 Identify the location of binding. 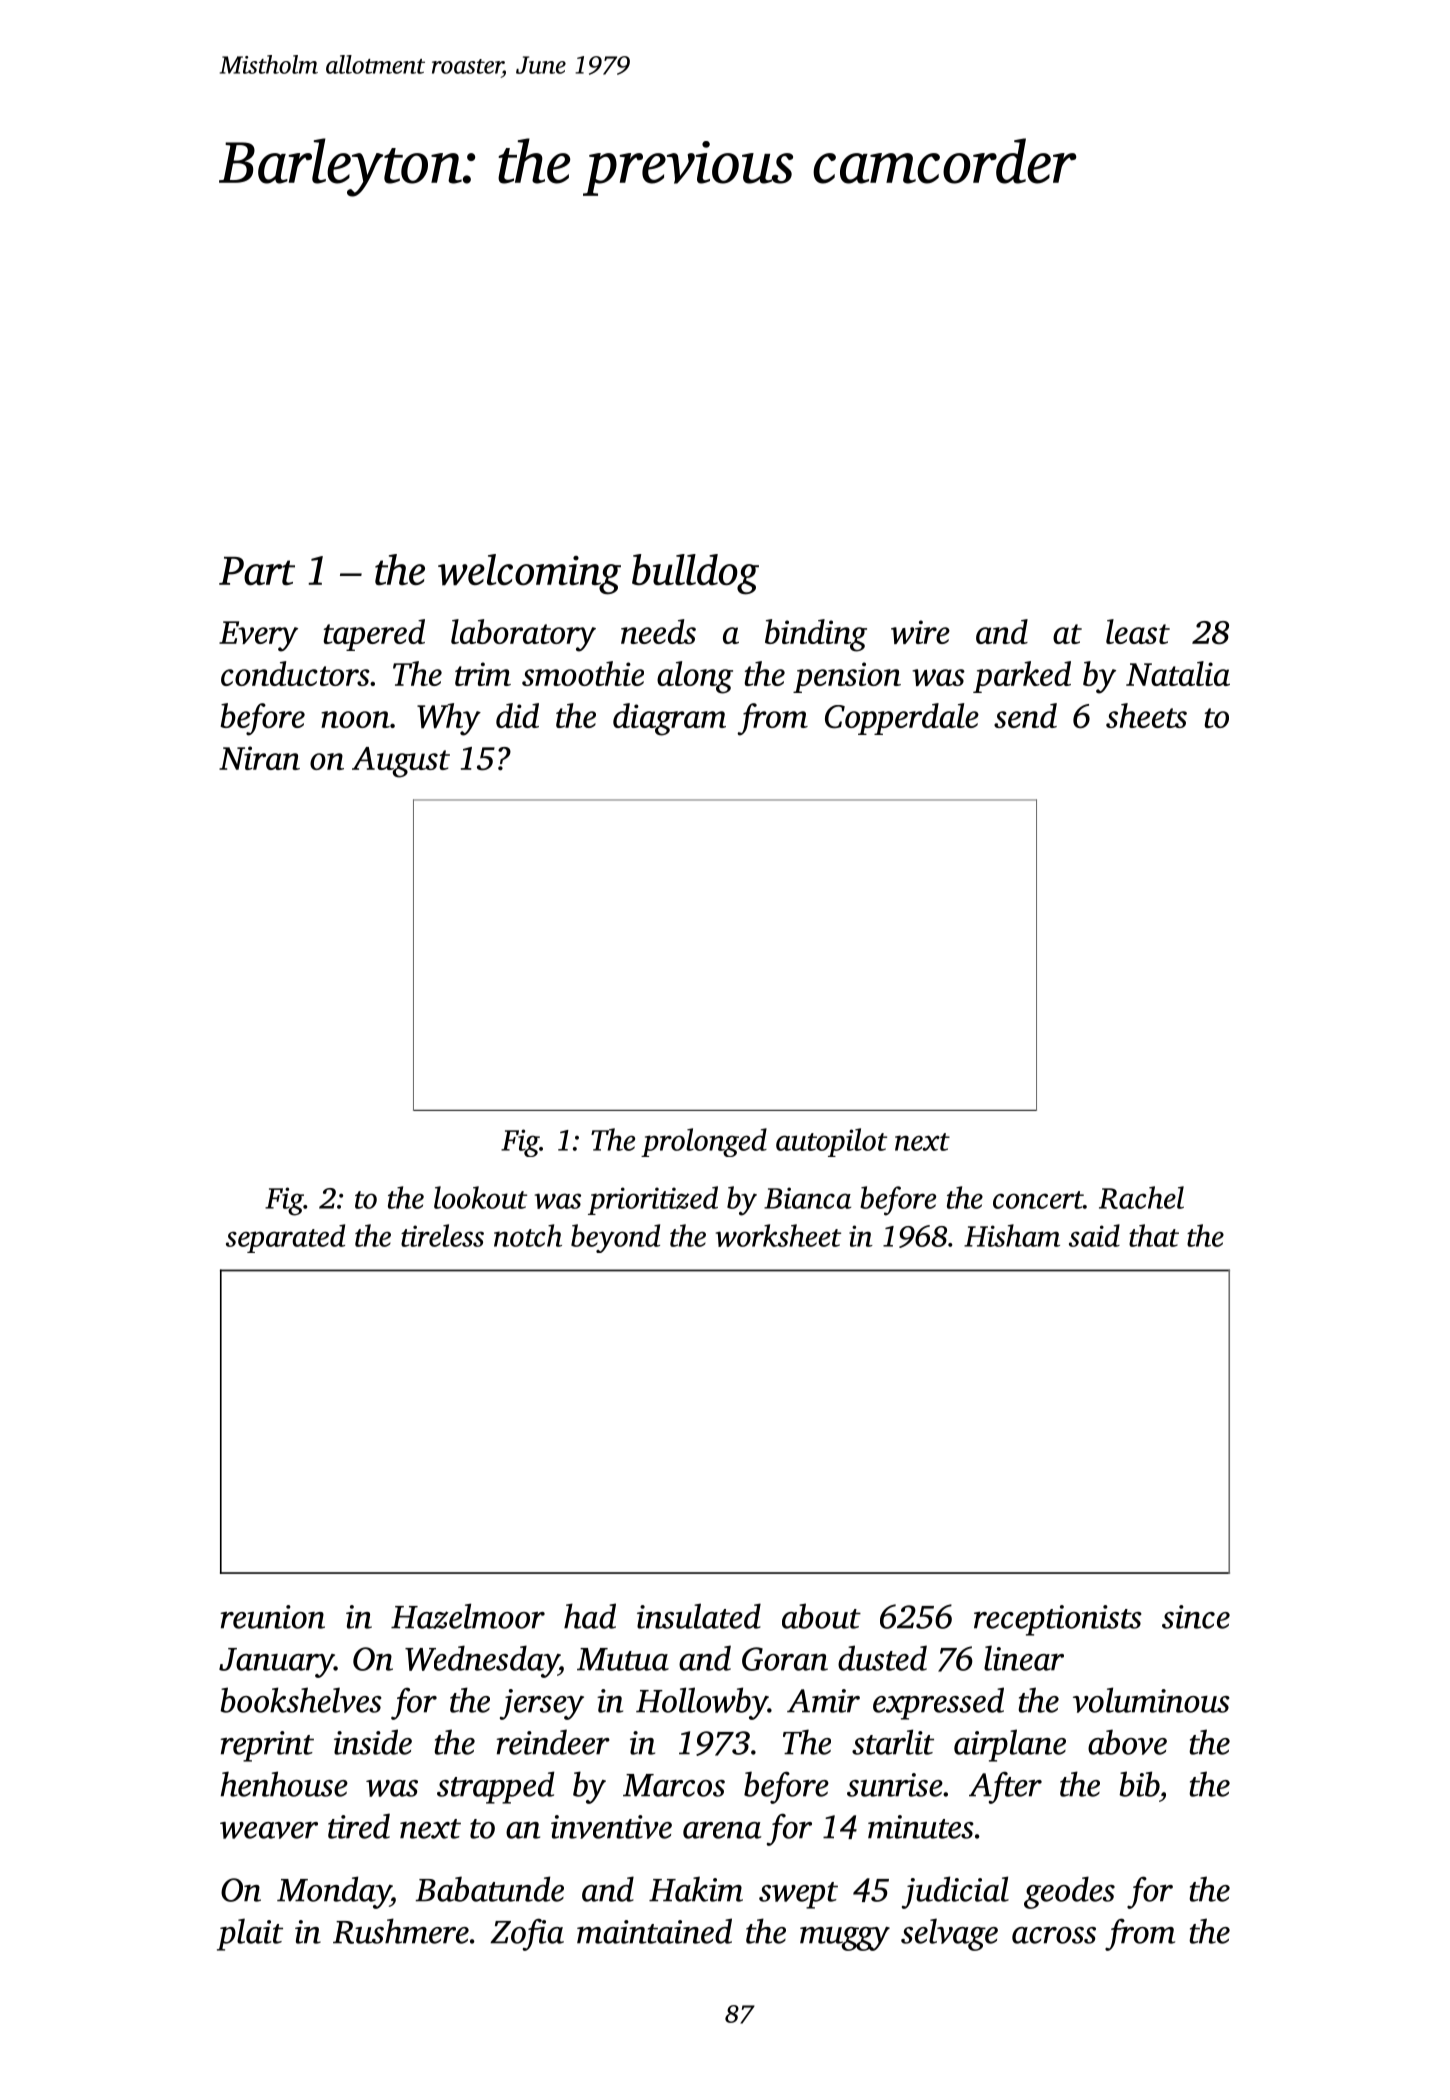
(816, 635).
